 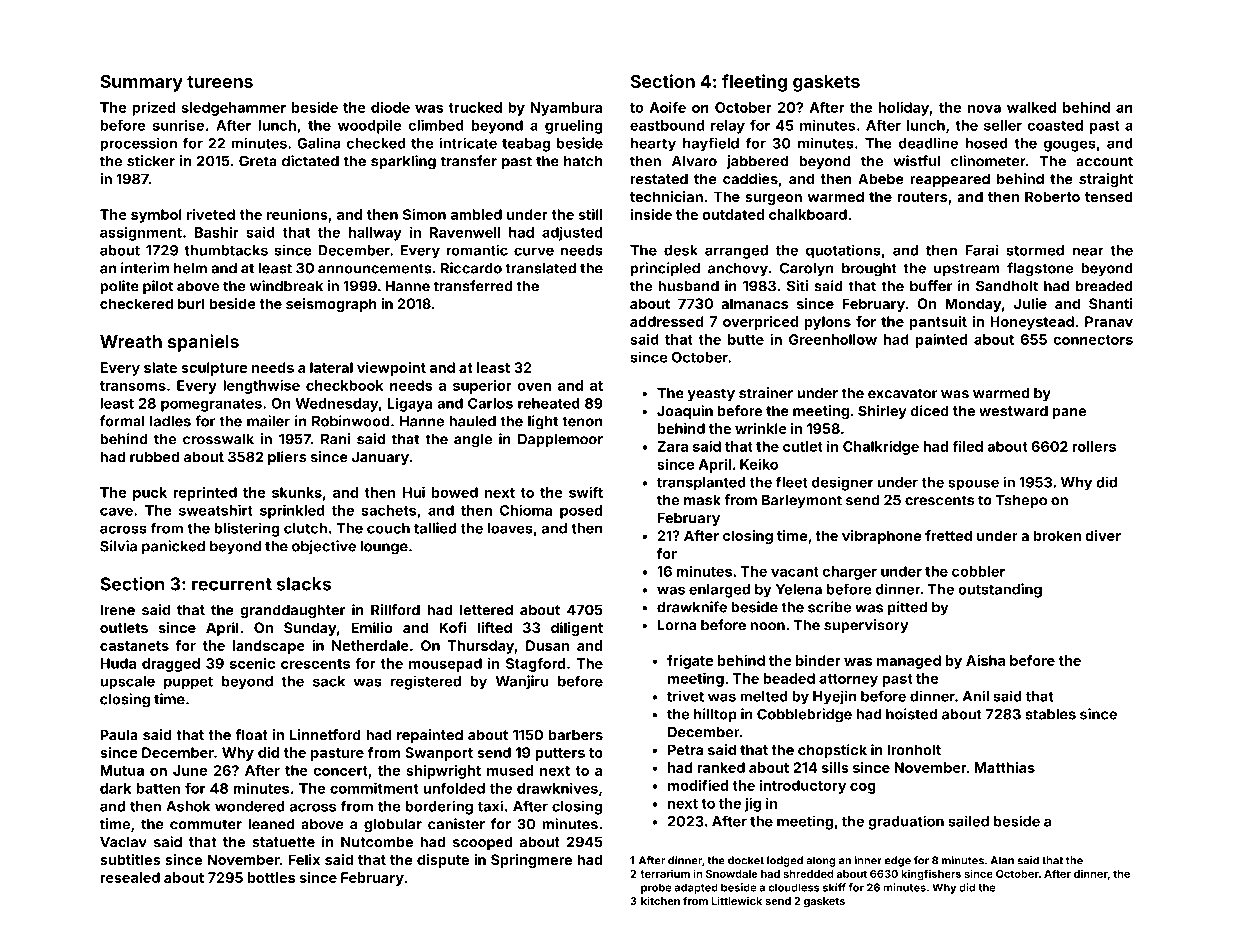 I want to click on Ironholt, so click(x=914, y=750).
